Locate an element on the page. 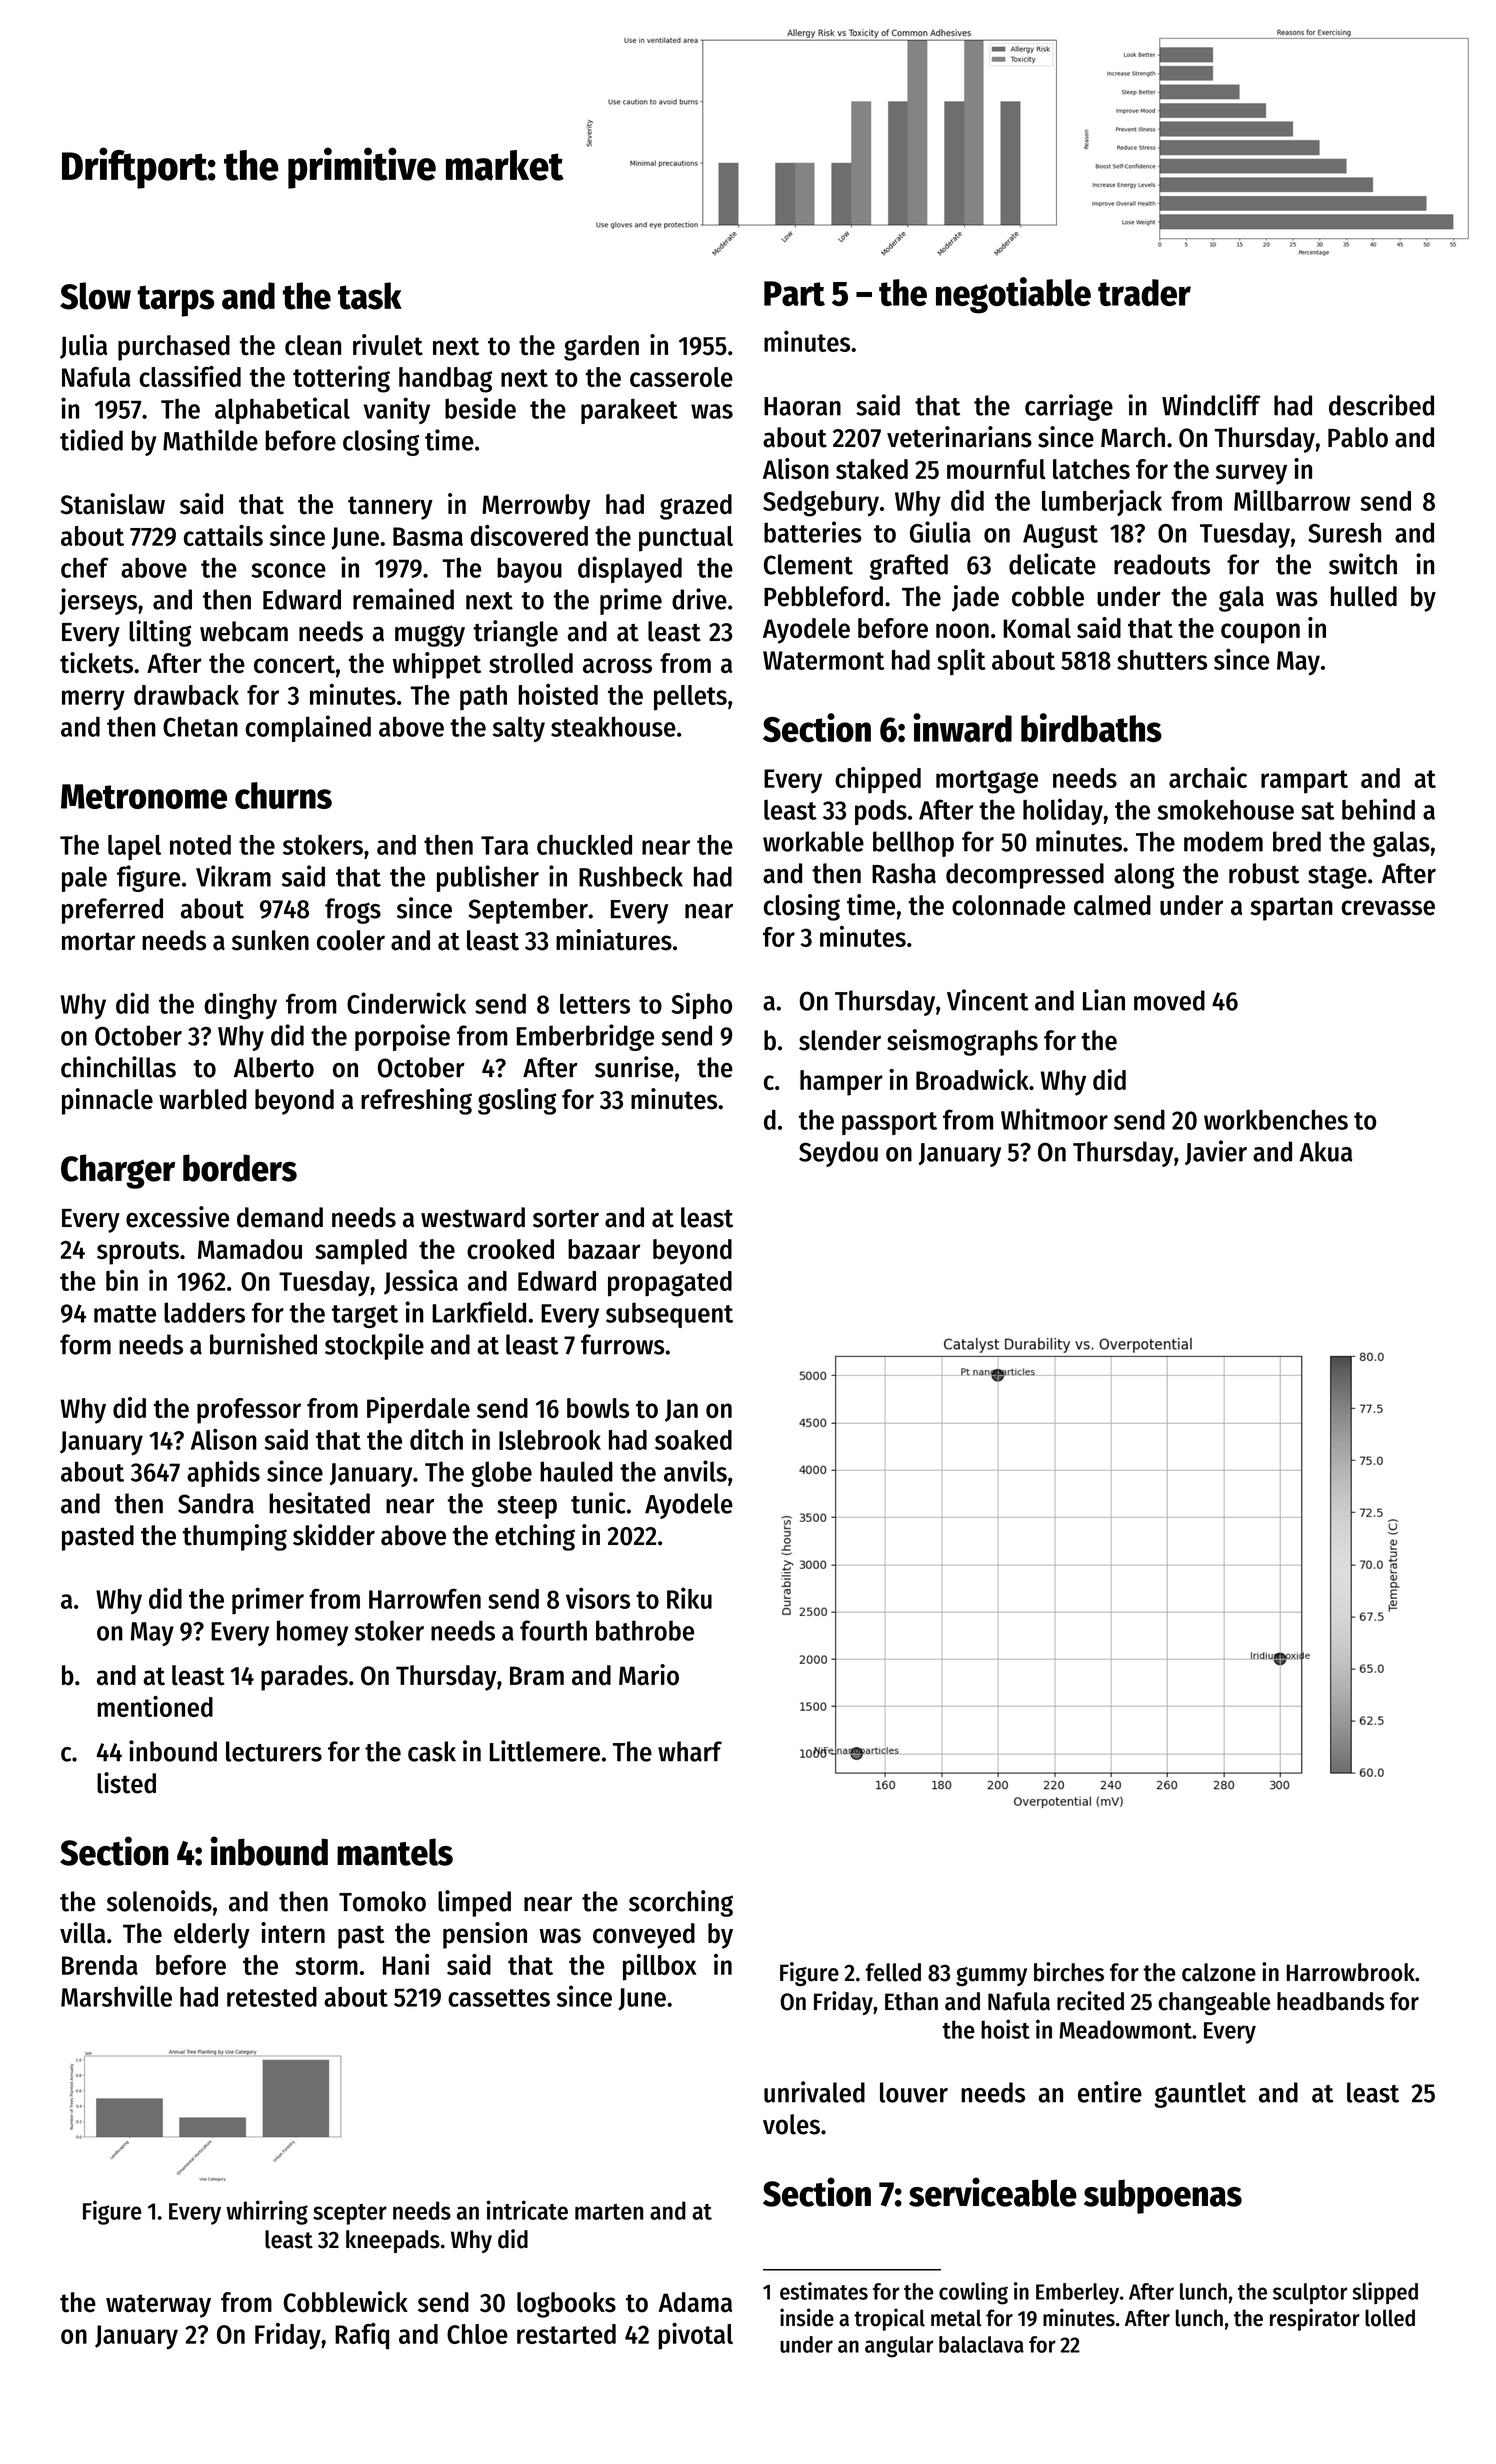 The width and height of the document is (1496, 2464). Meadowmont is located at coordinates (1125, 2029).
